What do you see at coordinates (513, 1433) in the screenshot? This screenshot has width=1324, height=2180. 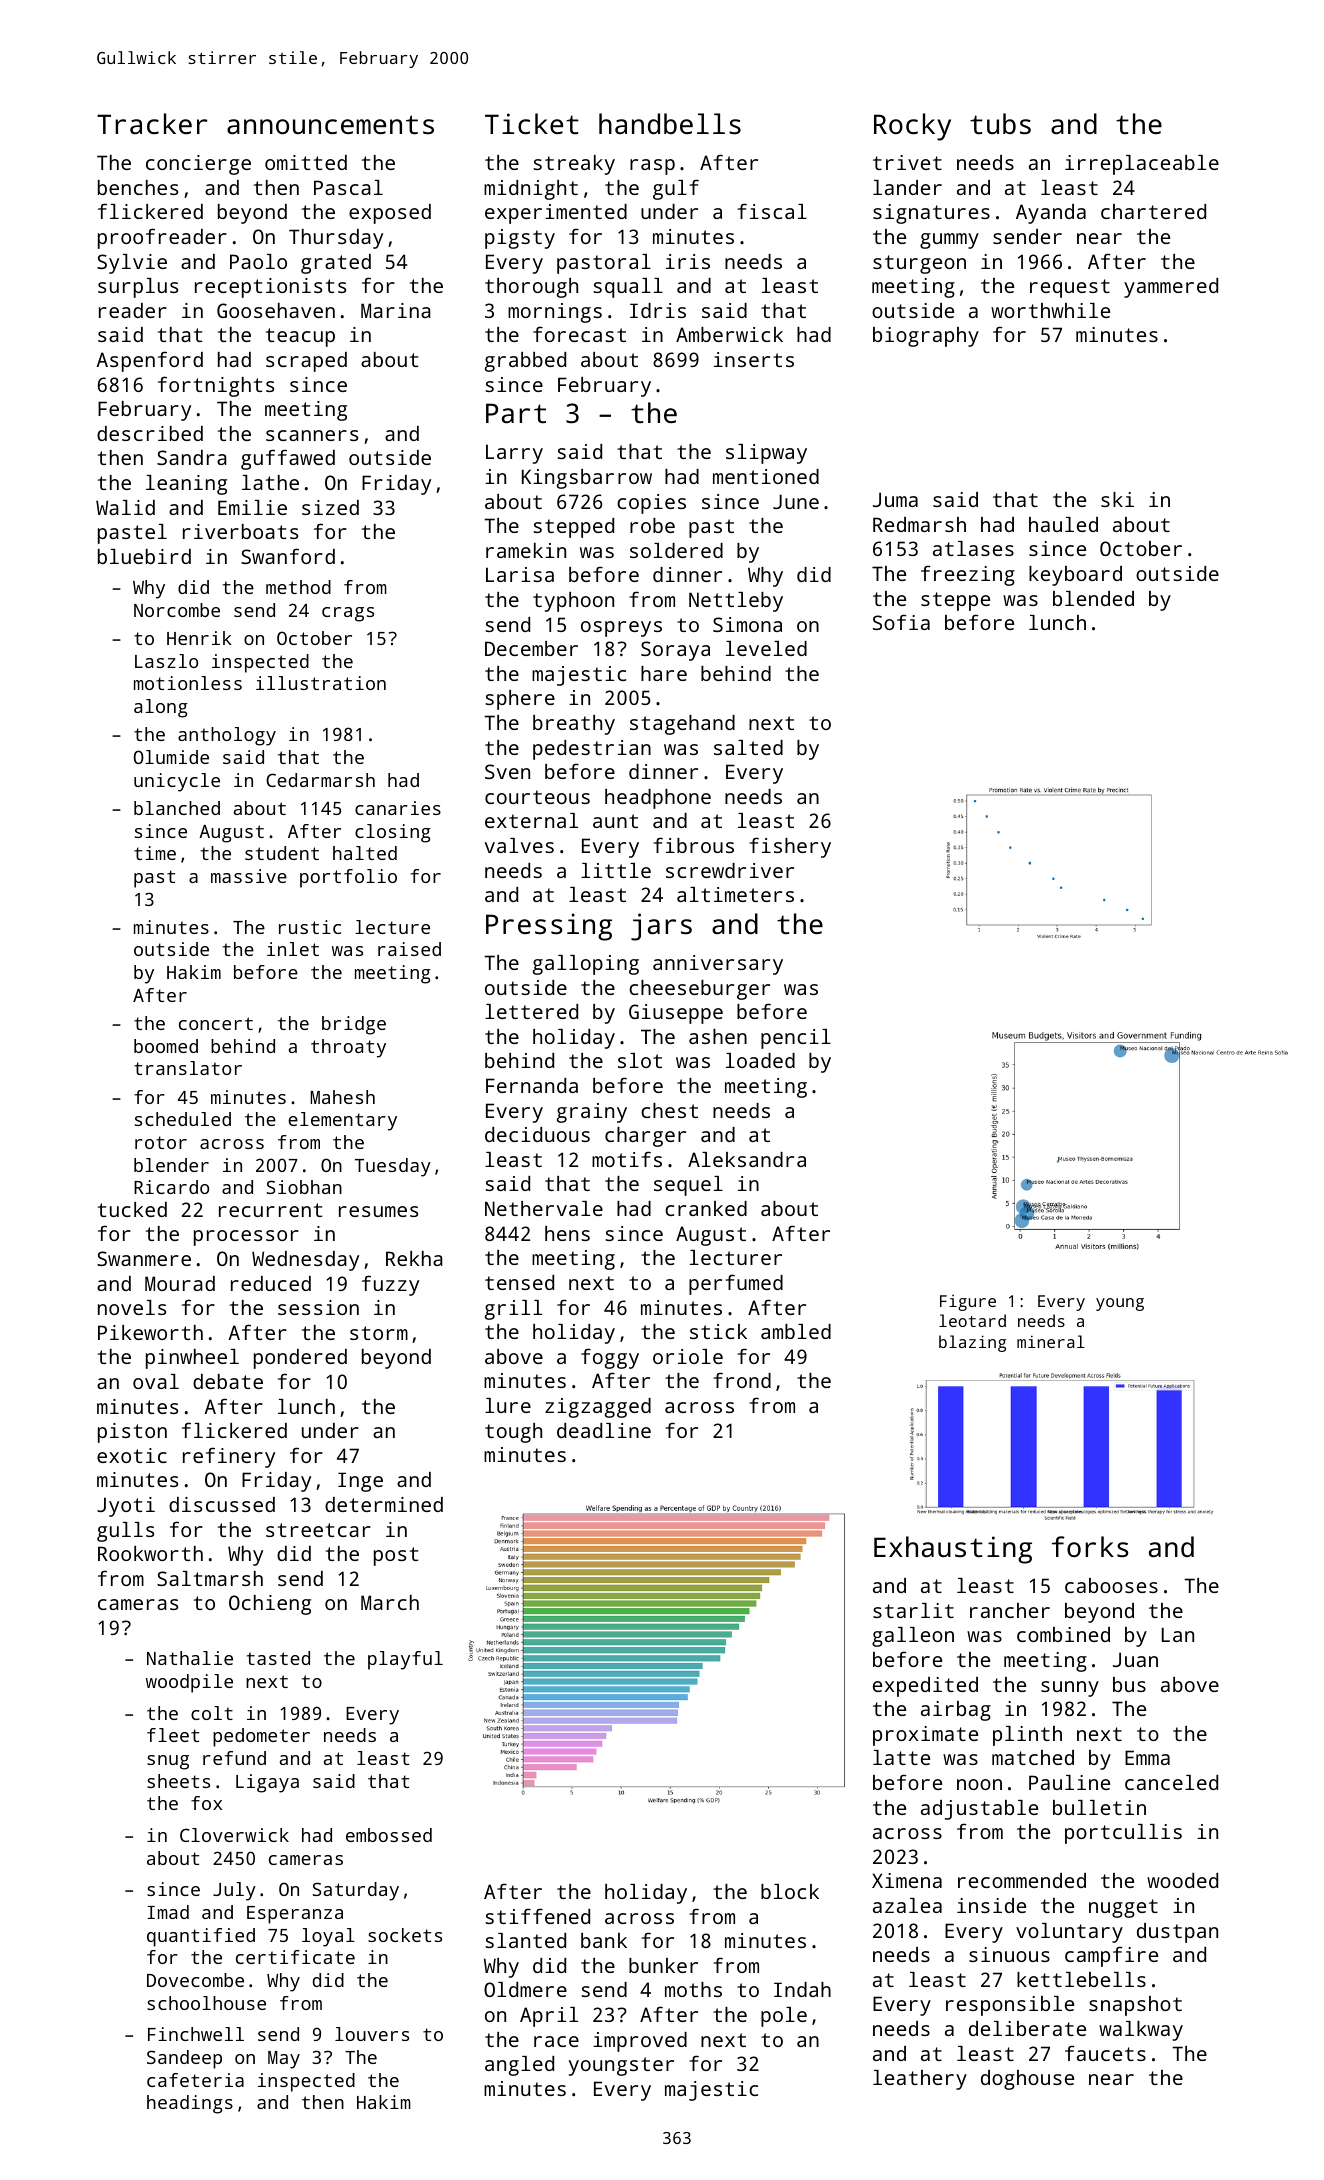 I see `tough` at bounding box center [513, 1433].
